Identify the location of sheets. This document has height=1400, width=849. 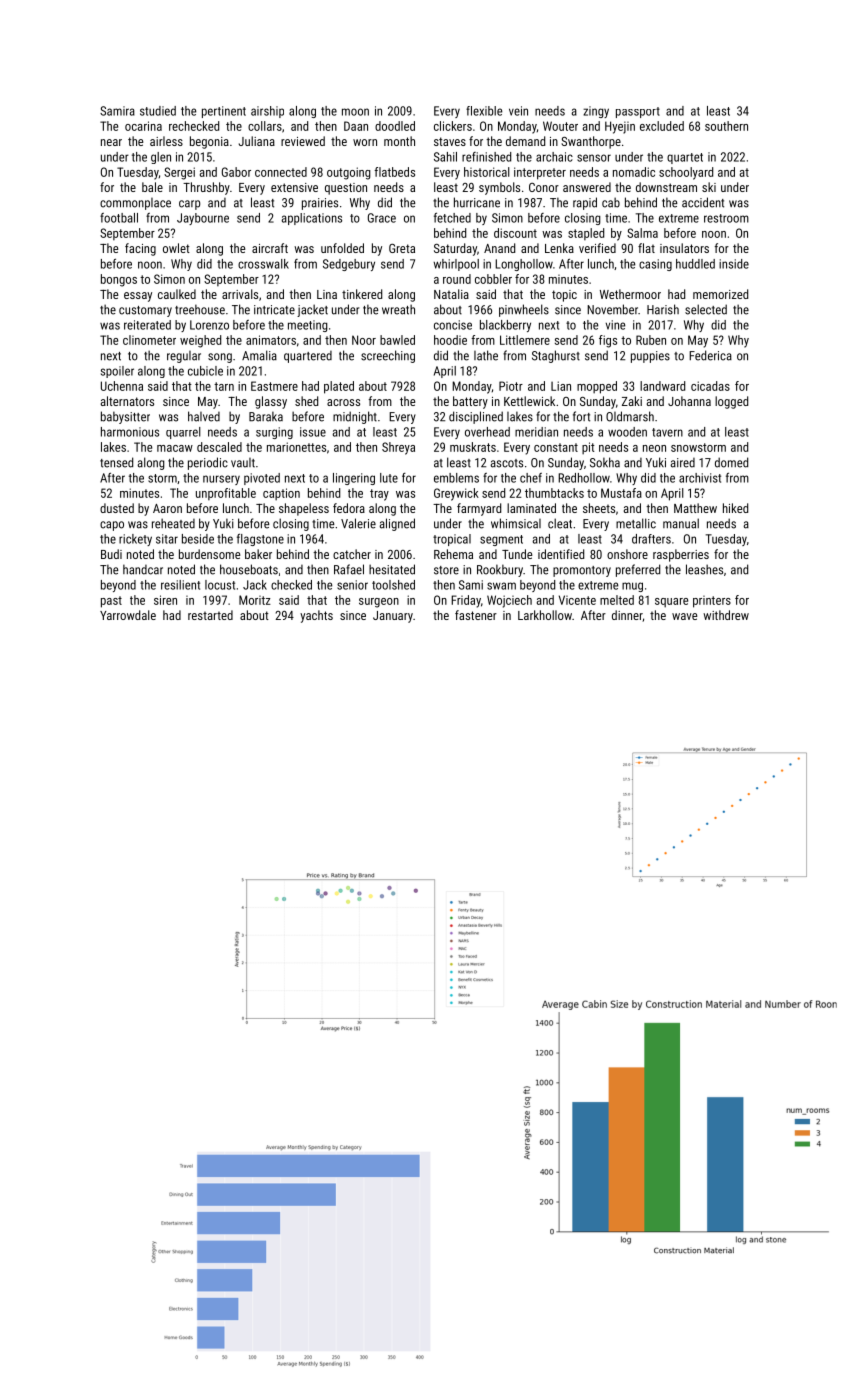
(599, 508).
